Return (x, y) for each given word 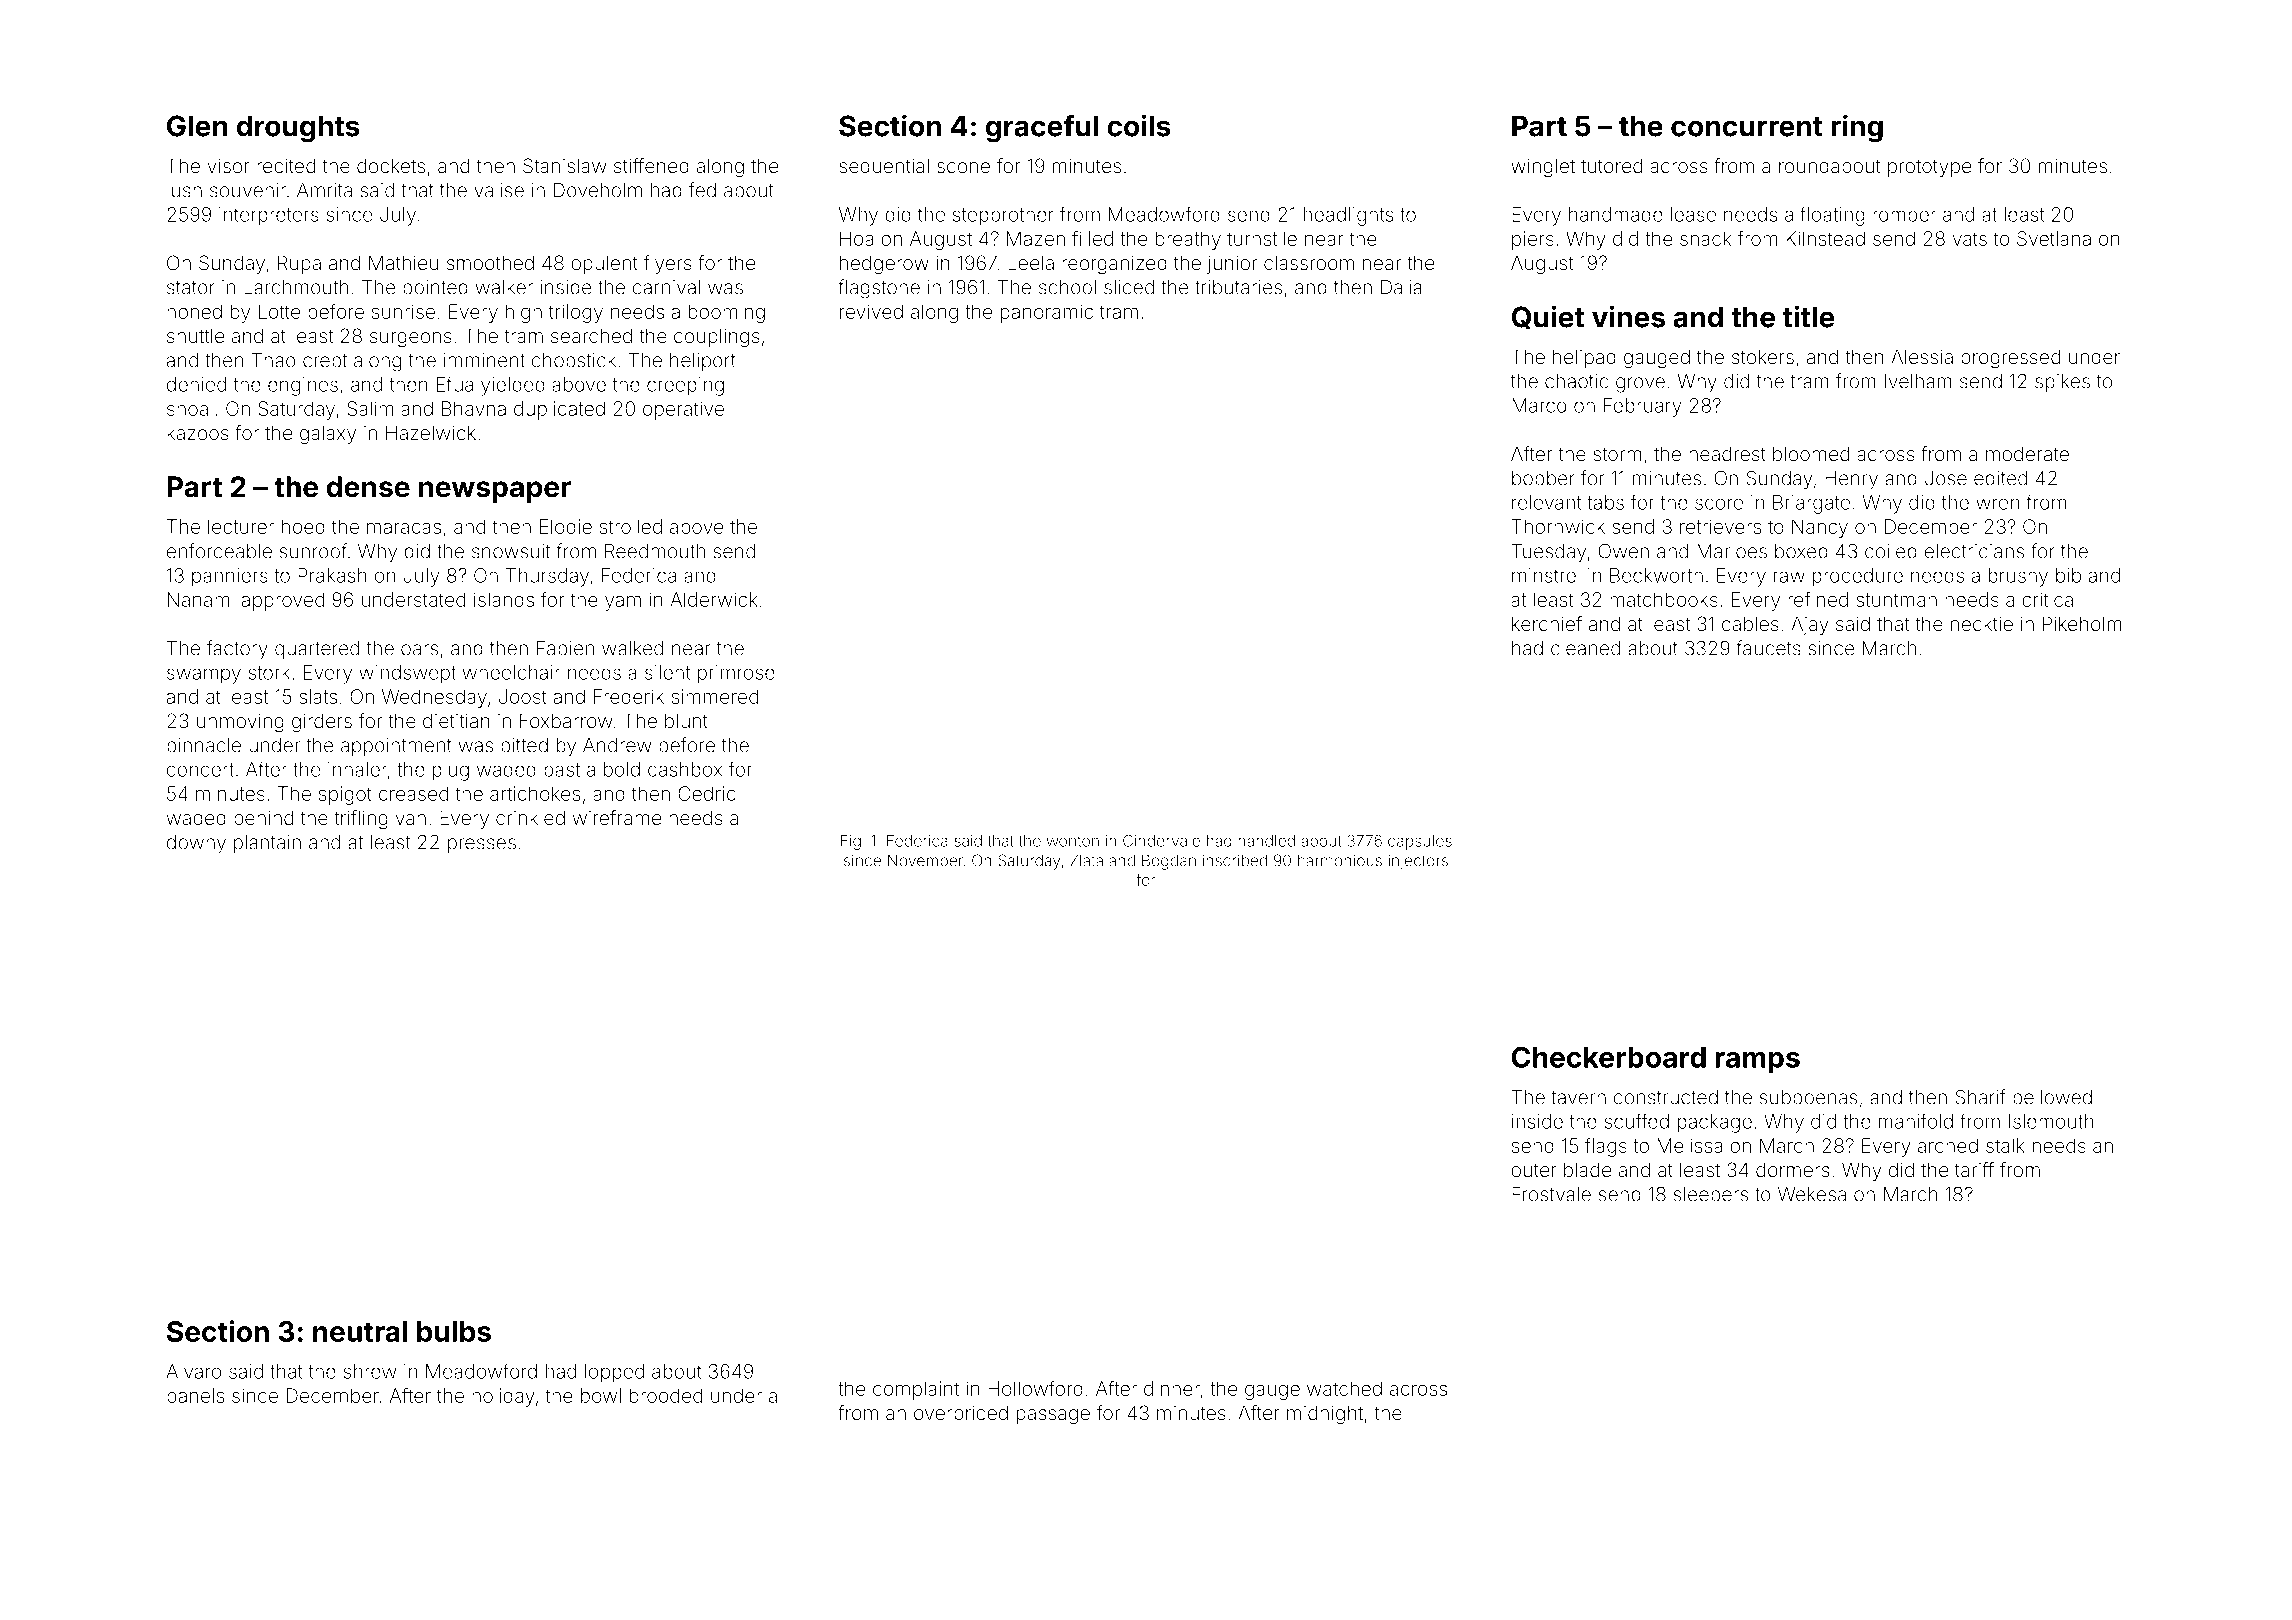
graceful (1042, 129)
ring (1857, 128)
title (1808, 316)
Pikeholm (2082, 623)
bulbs (454, 1331)
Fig (851, 842)
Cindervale (1161, 840)
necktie (1982, 624)
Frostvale (1551, 1194)
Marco (1539, 405)
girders (322, 723)
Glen (197, 126)
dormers (1792, 1169)
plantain (267, 844)
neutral (360, 1331)
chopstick (574, 362)
